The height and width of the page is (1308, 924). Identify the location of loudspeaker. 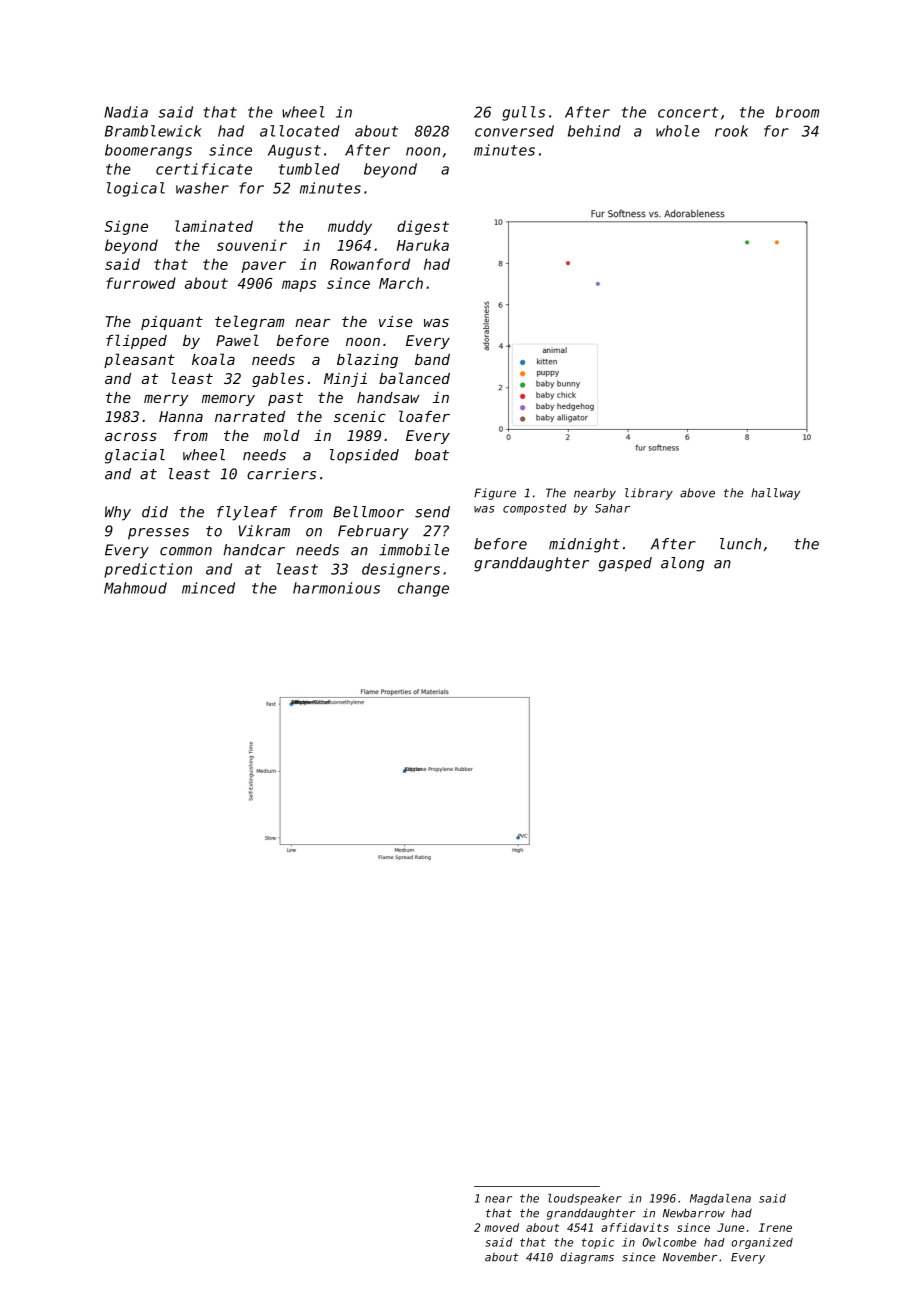
(585, 1199).
